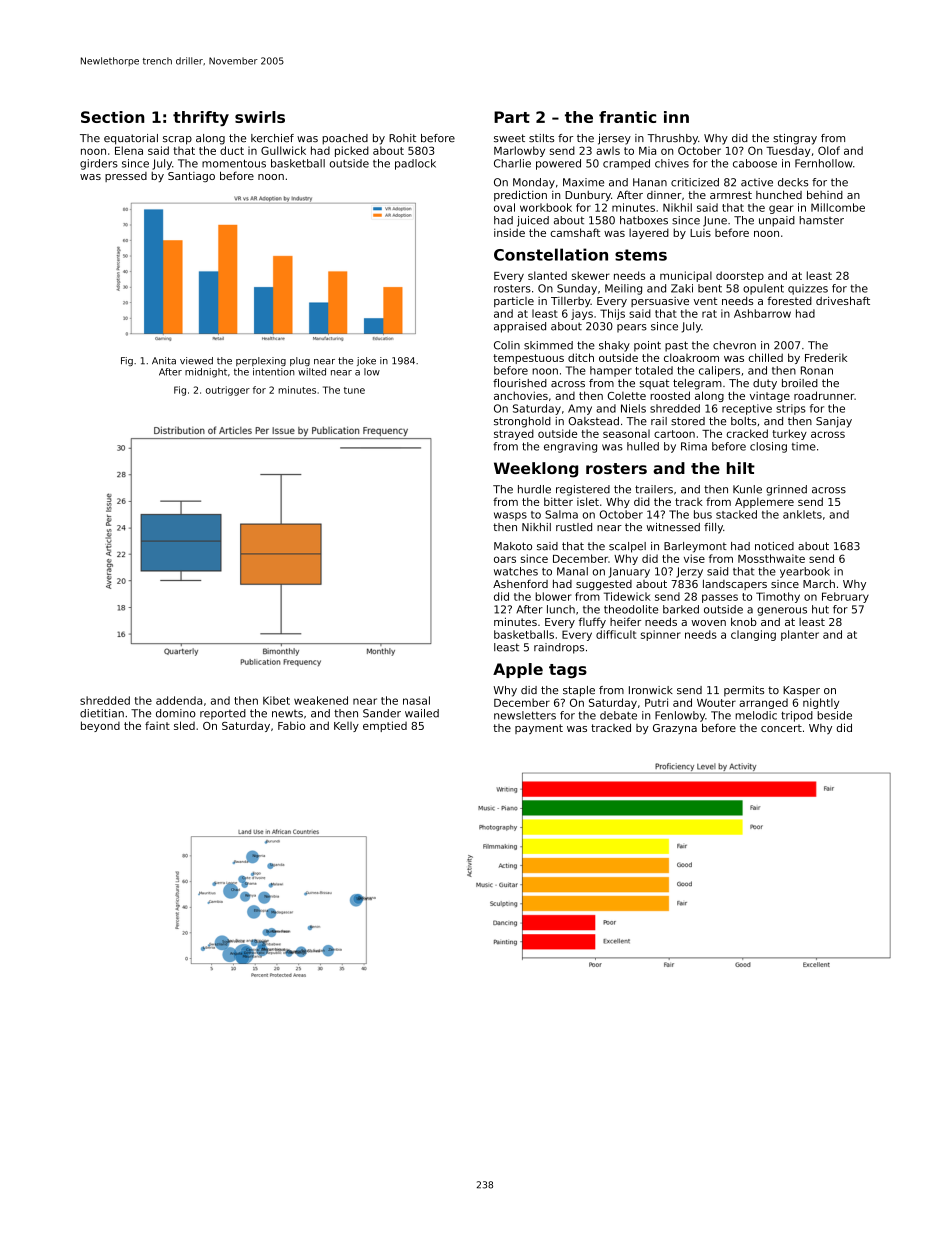 The width and height of the screenshot is (952, 1233). What do you see at coordinates (513, 546) in the screenshot?
I see `Makoto` at bounding box center [513, 546].
